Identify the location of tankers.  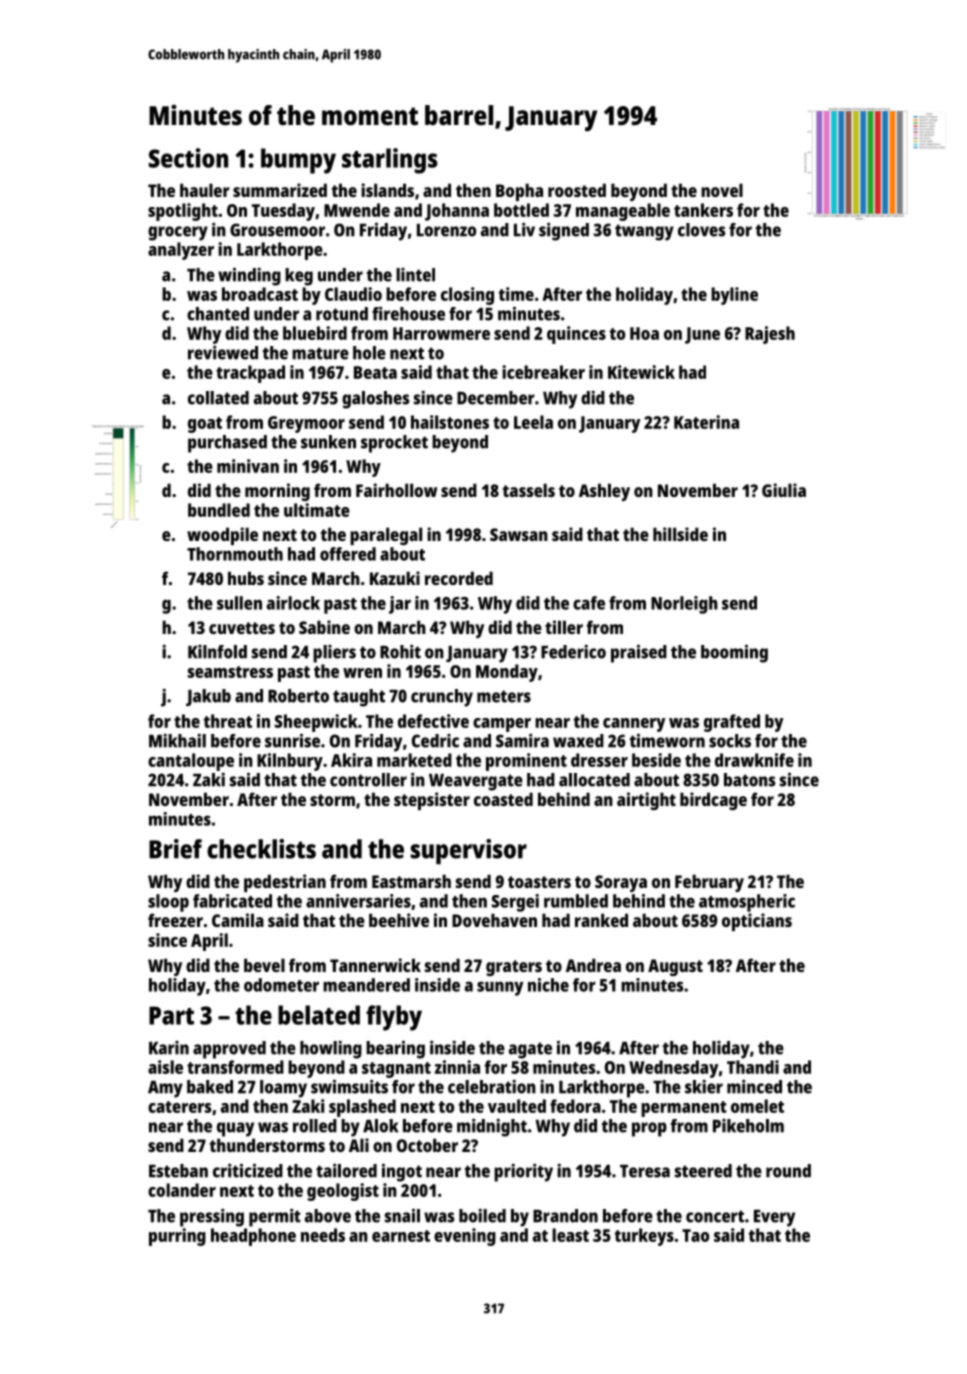
(703, 210).
